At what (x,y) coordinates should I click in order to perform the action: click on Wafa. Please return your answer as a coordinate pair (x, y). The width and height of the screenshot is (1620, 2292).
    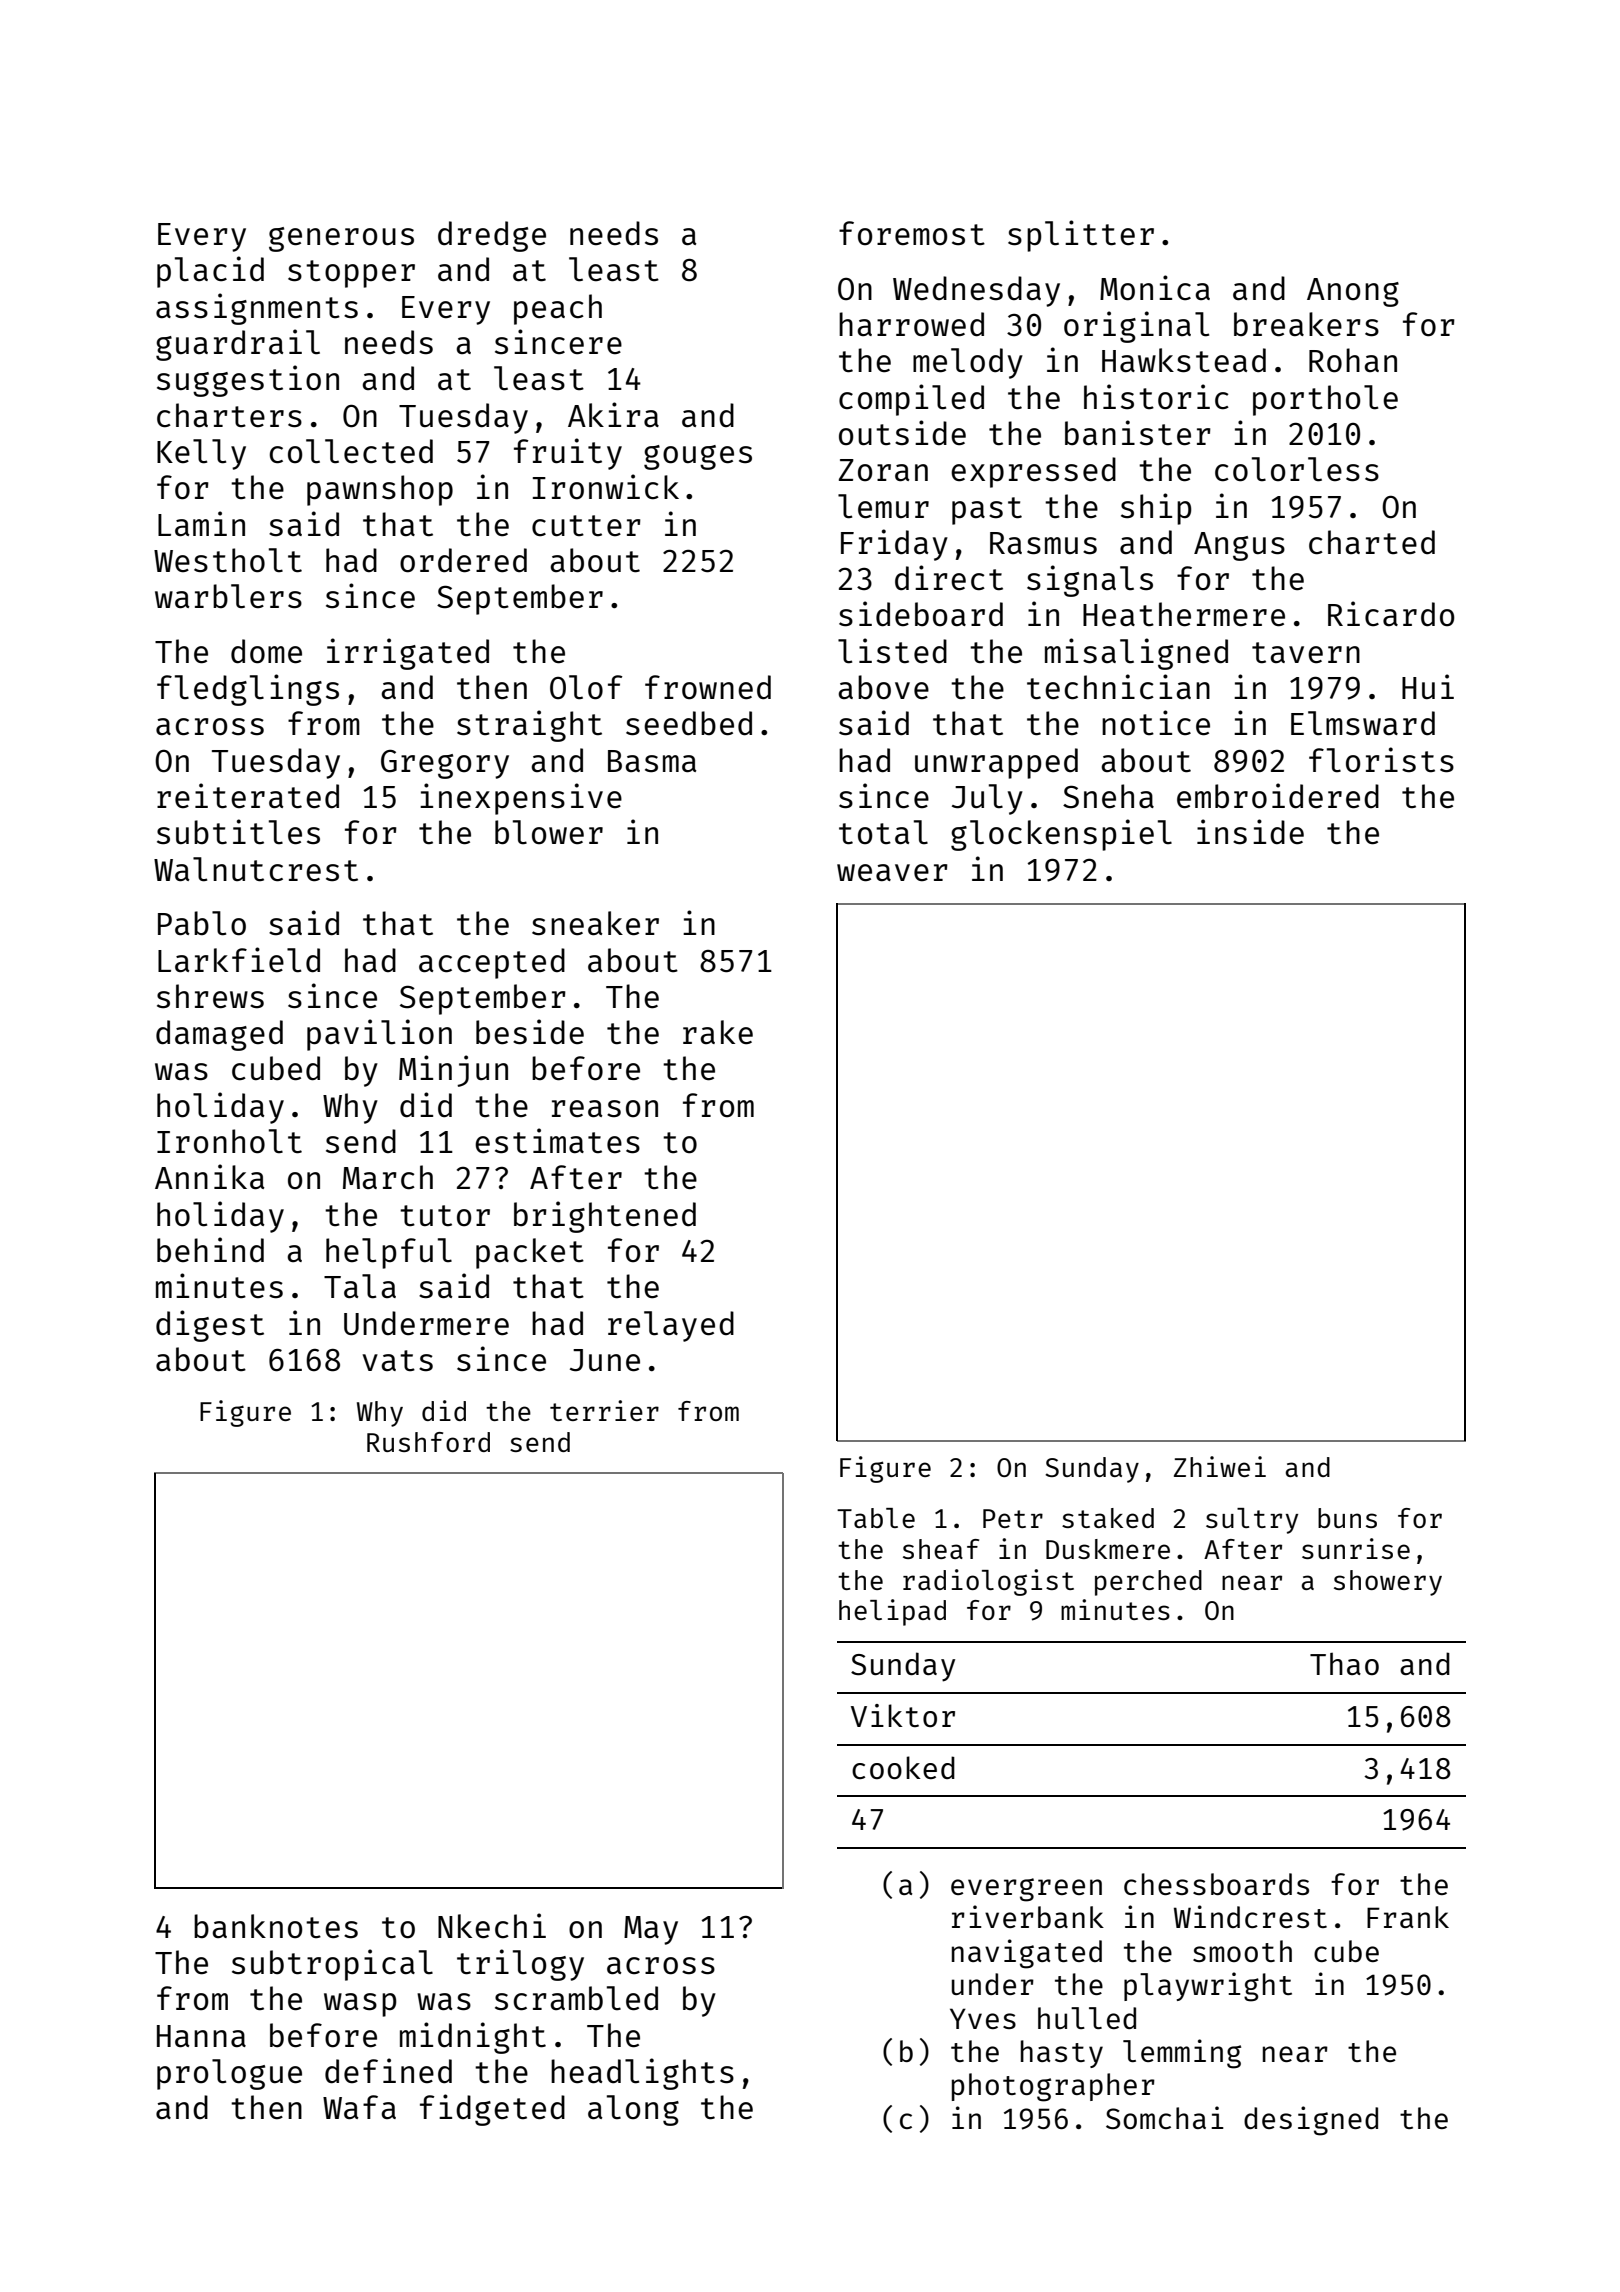
    Looking at the image, I should click on (359, 2107).
